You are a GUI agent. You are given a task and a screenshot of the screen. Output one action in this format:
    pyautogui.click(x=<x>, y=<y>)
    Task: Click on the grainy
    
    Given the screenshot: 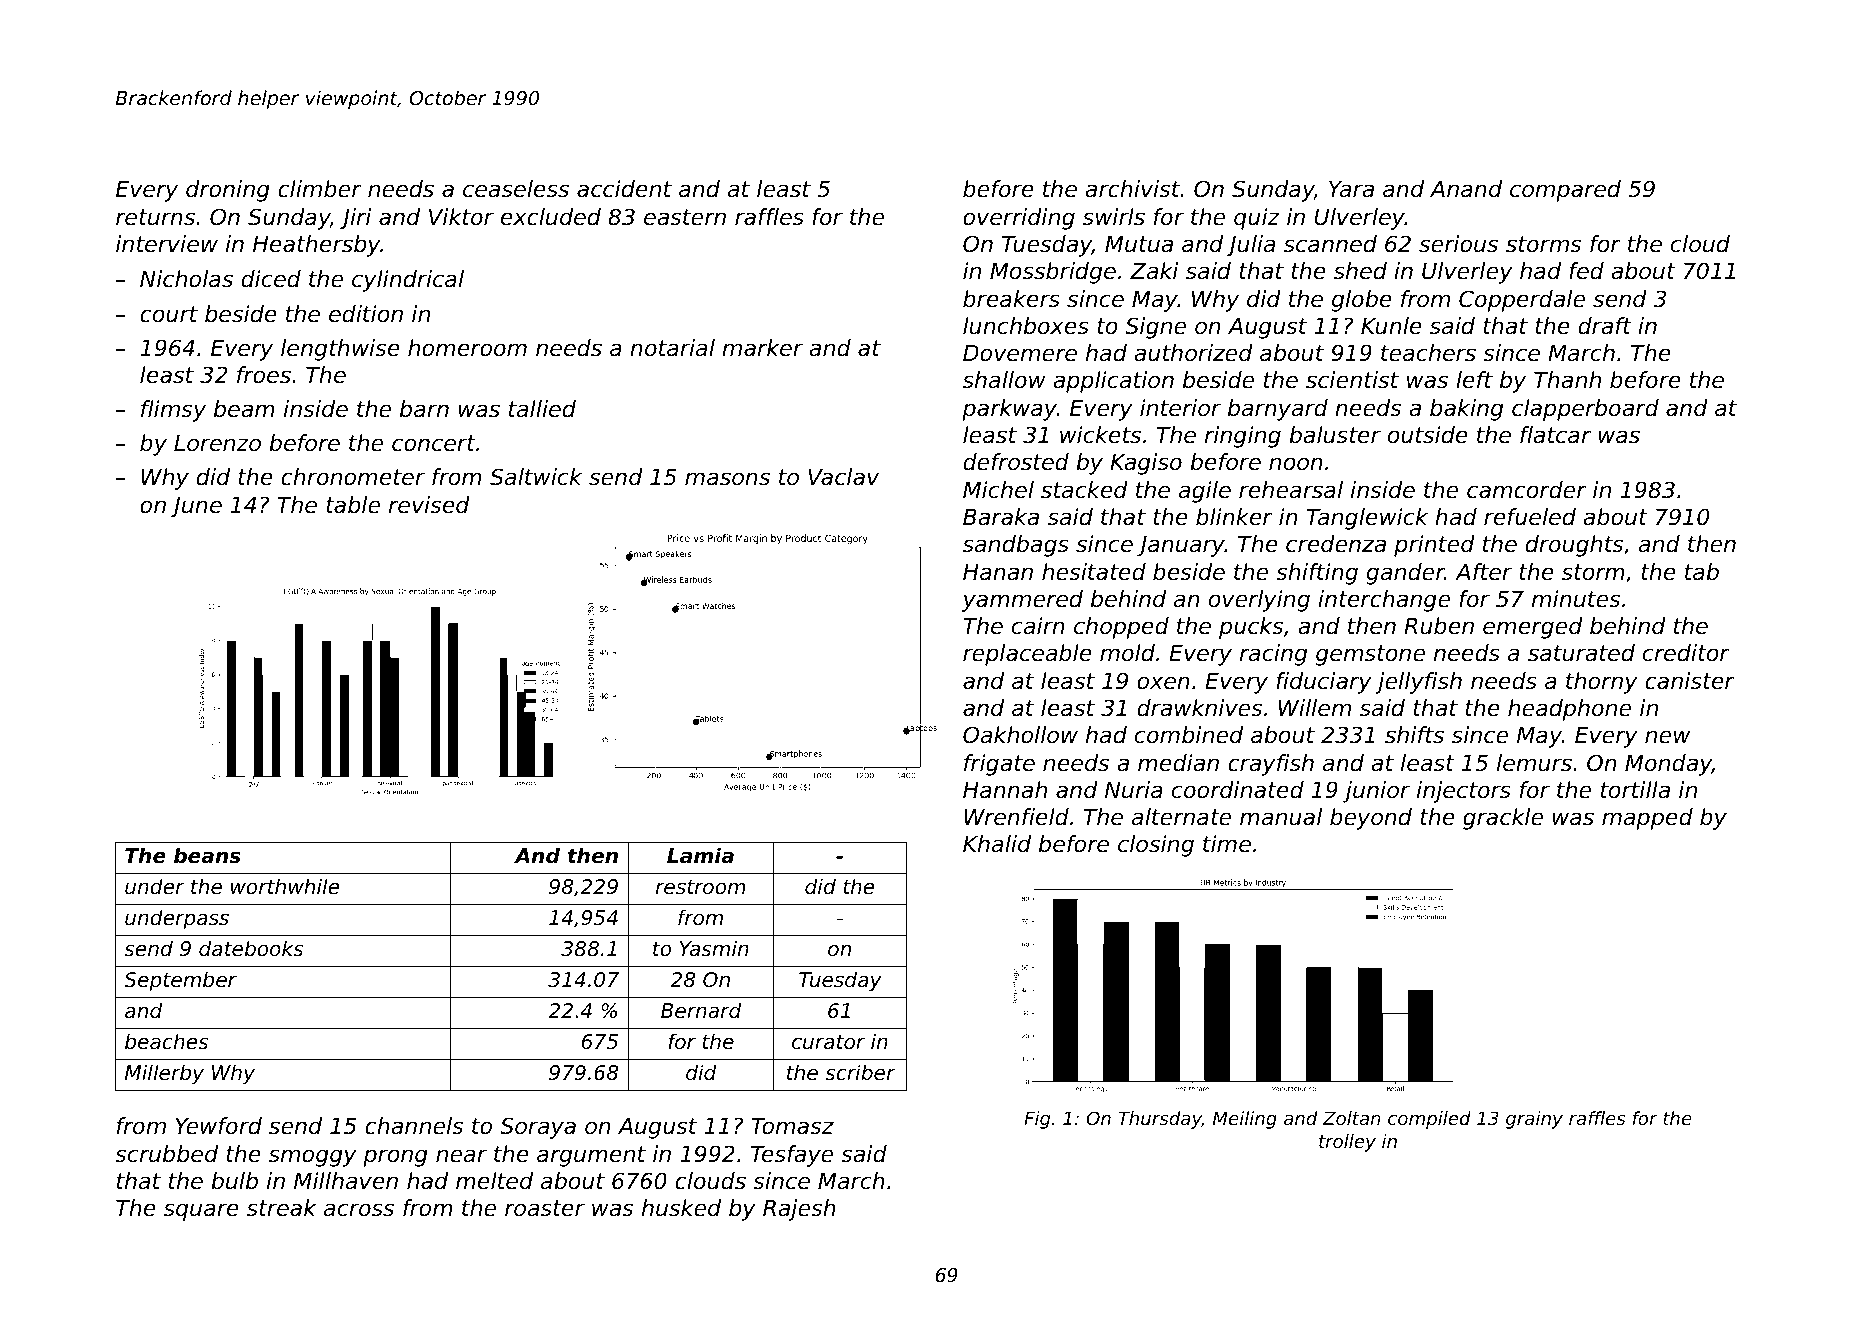 What is the action you would take?
    pyautogui.click(x=1534, y=1120)
